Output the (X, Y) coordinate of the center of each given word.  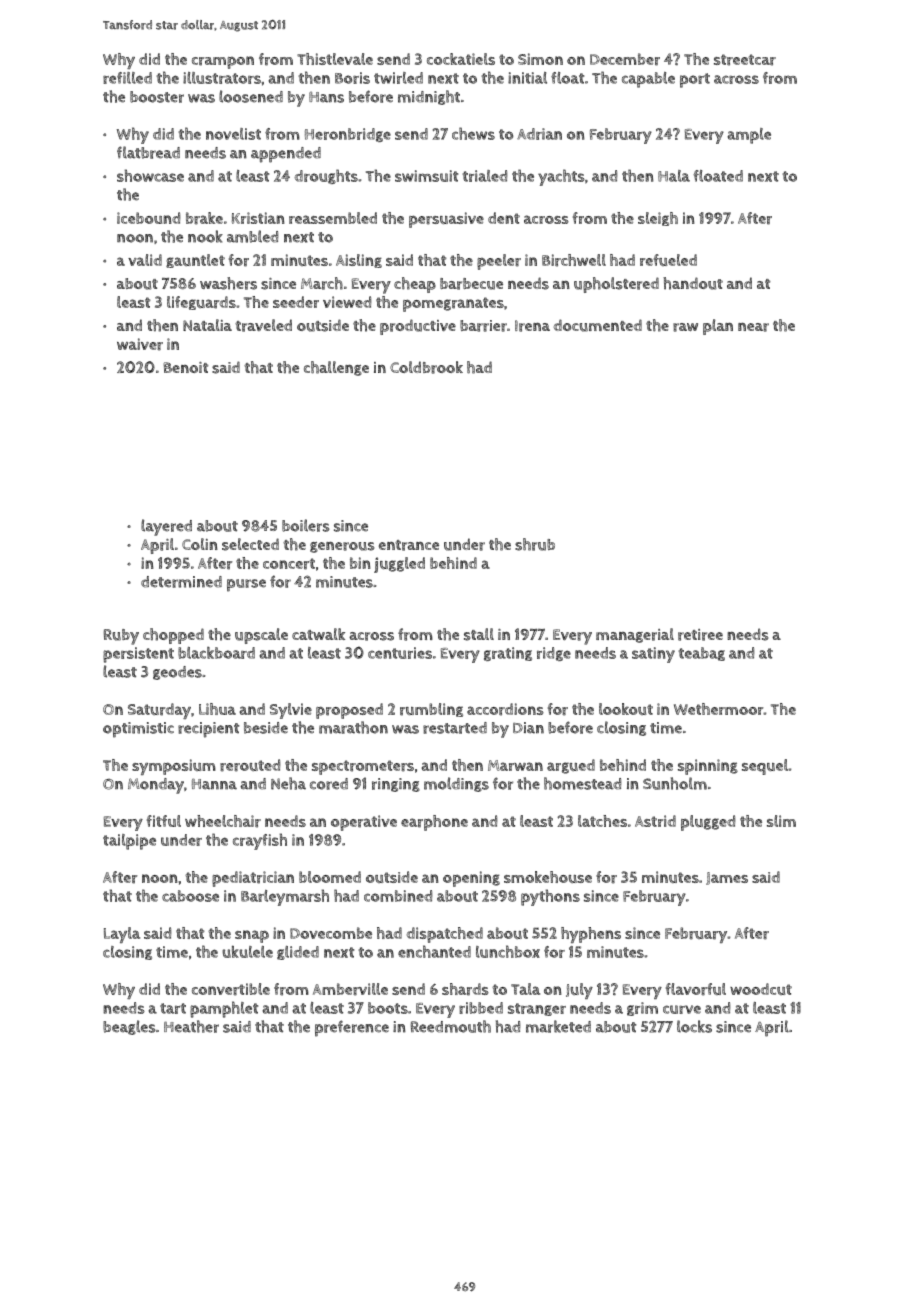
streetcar (745, 60)
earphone (434, 823)
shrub (535, 544)
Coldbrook (426, 367)
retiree (700, 635)
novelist (233, 134)
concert (289, 564)
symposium (174, 767)
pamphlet (224, 1009)
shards (465, 989)
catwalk (318, 634)
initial (527, 78)
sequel (765, 767)
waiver (140, 344)
